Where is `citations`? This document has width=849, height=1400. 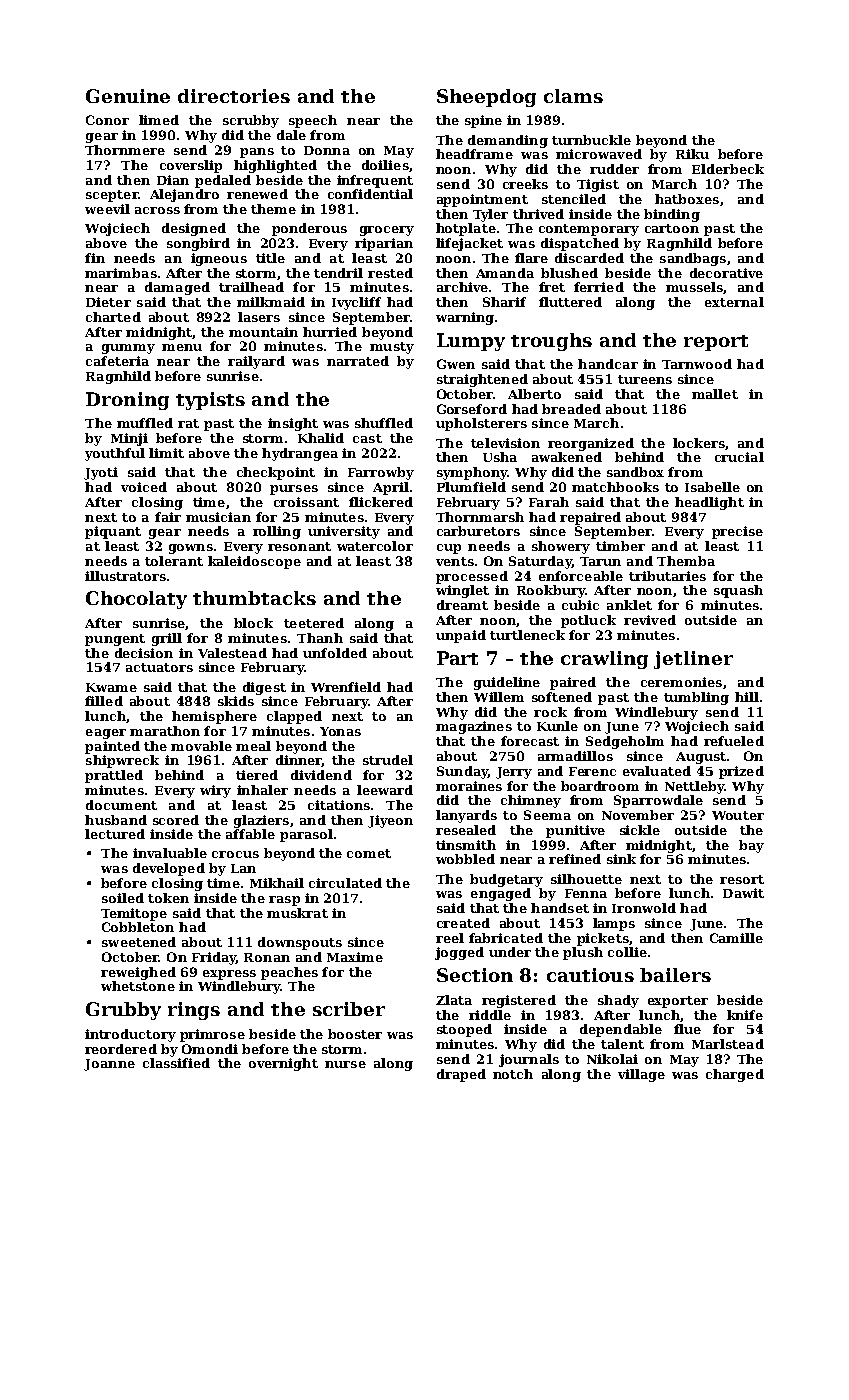
citations is located at coordinates (339, 805).
